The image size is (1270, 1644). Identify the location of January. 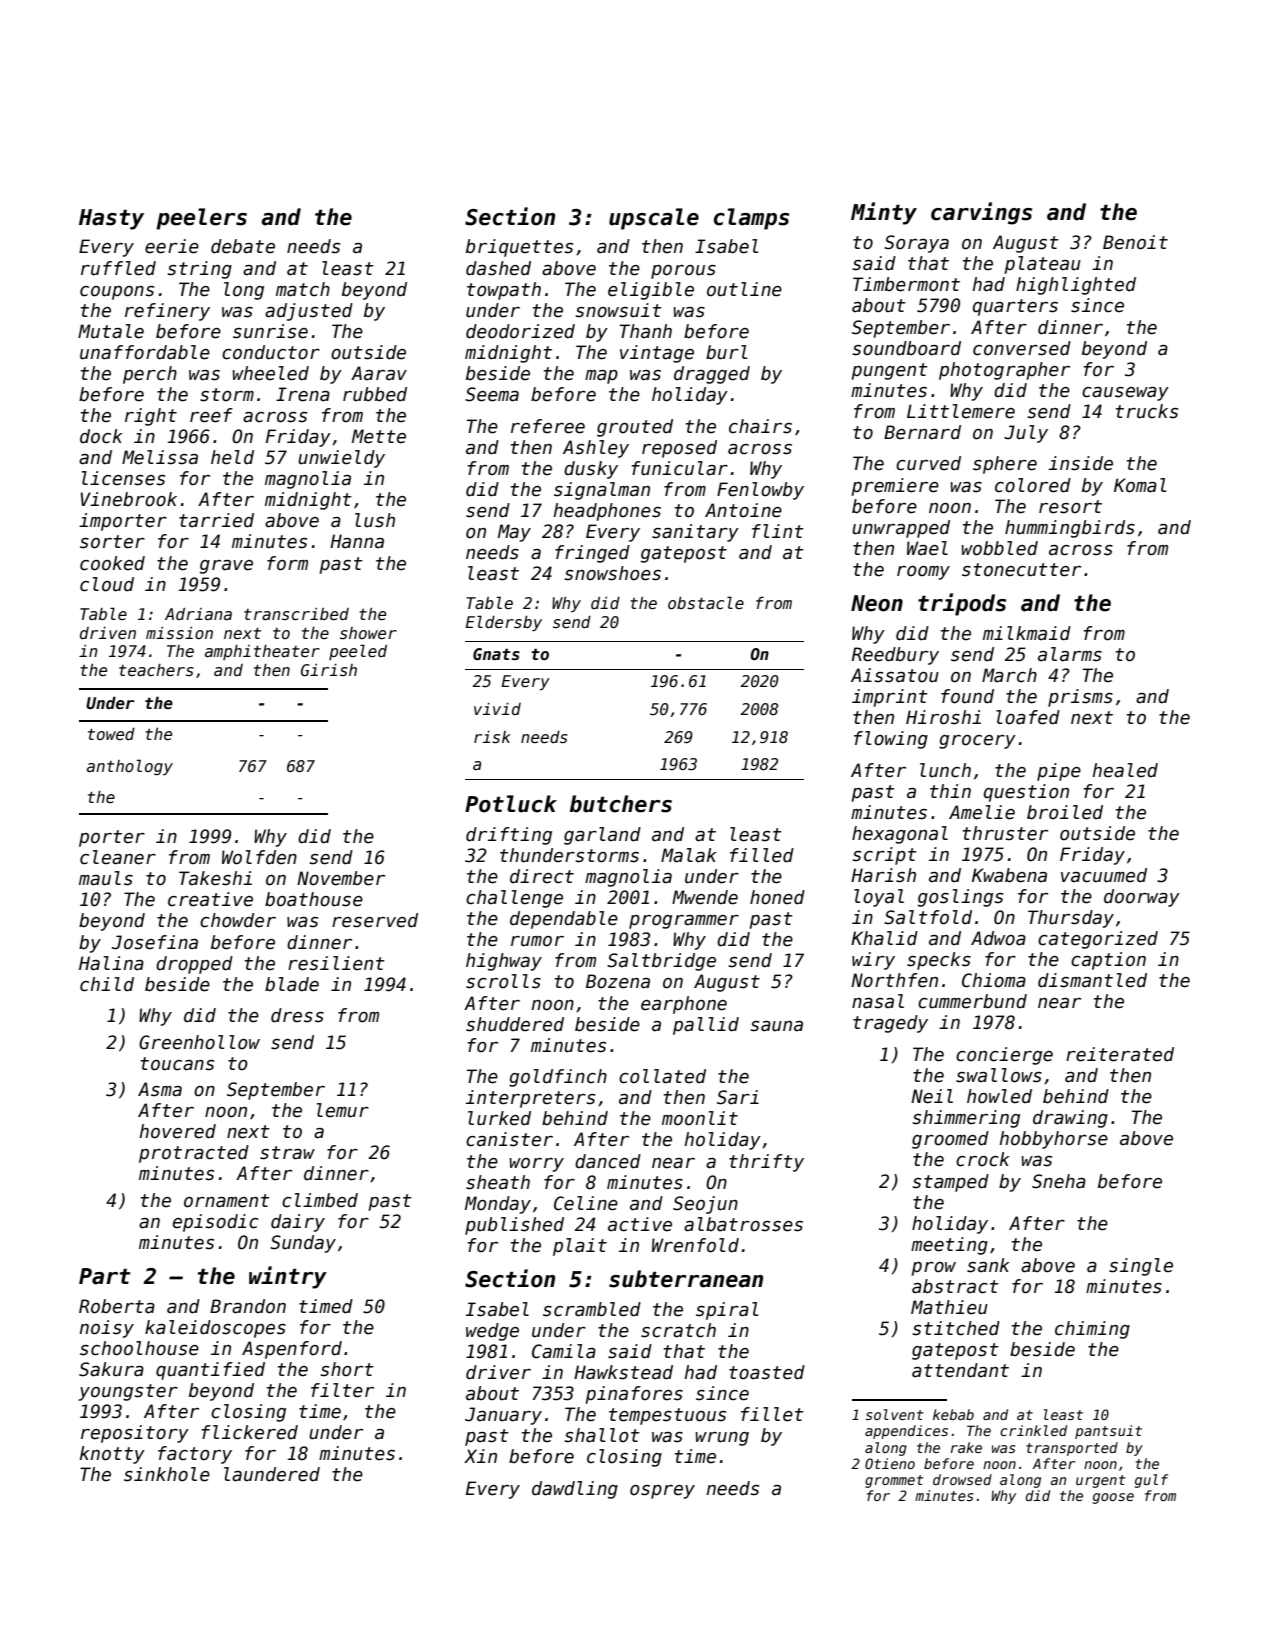
(503, 1416).
